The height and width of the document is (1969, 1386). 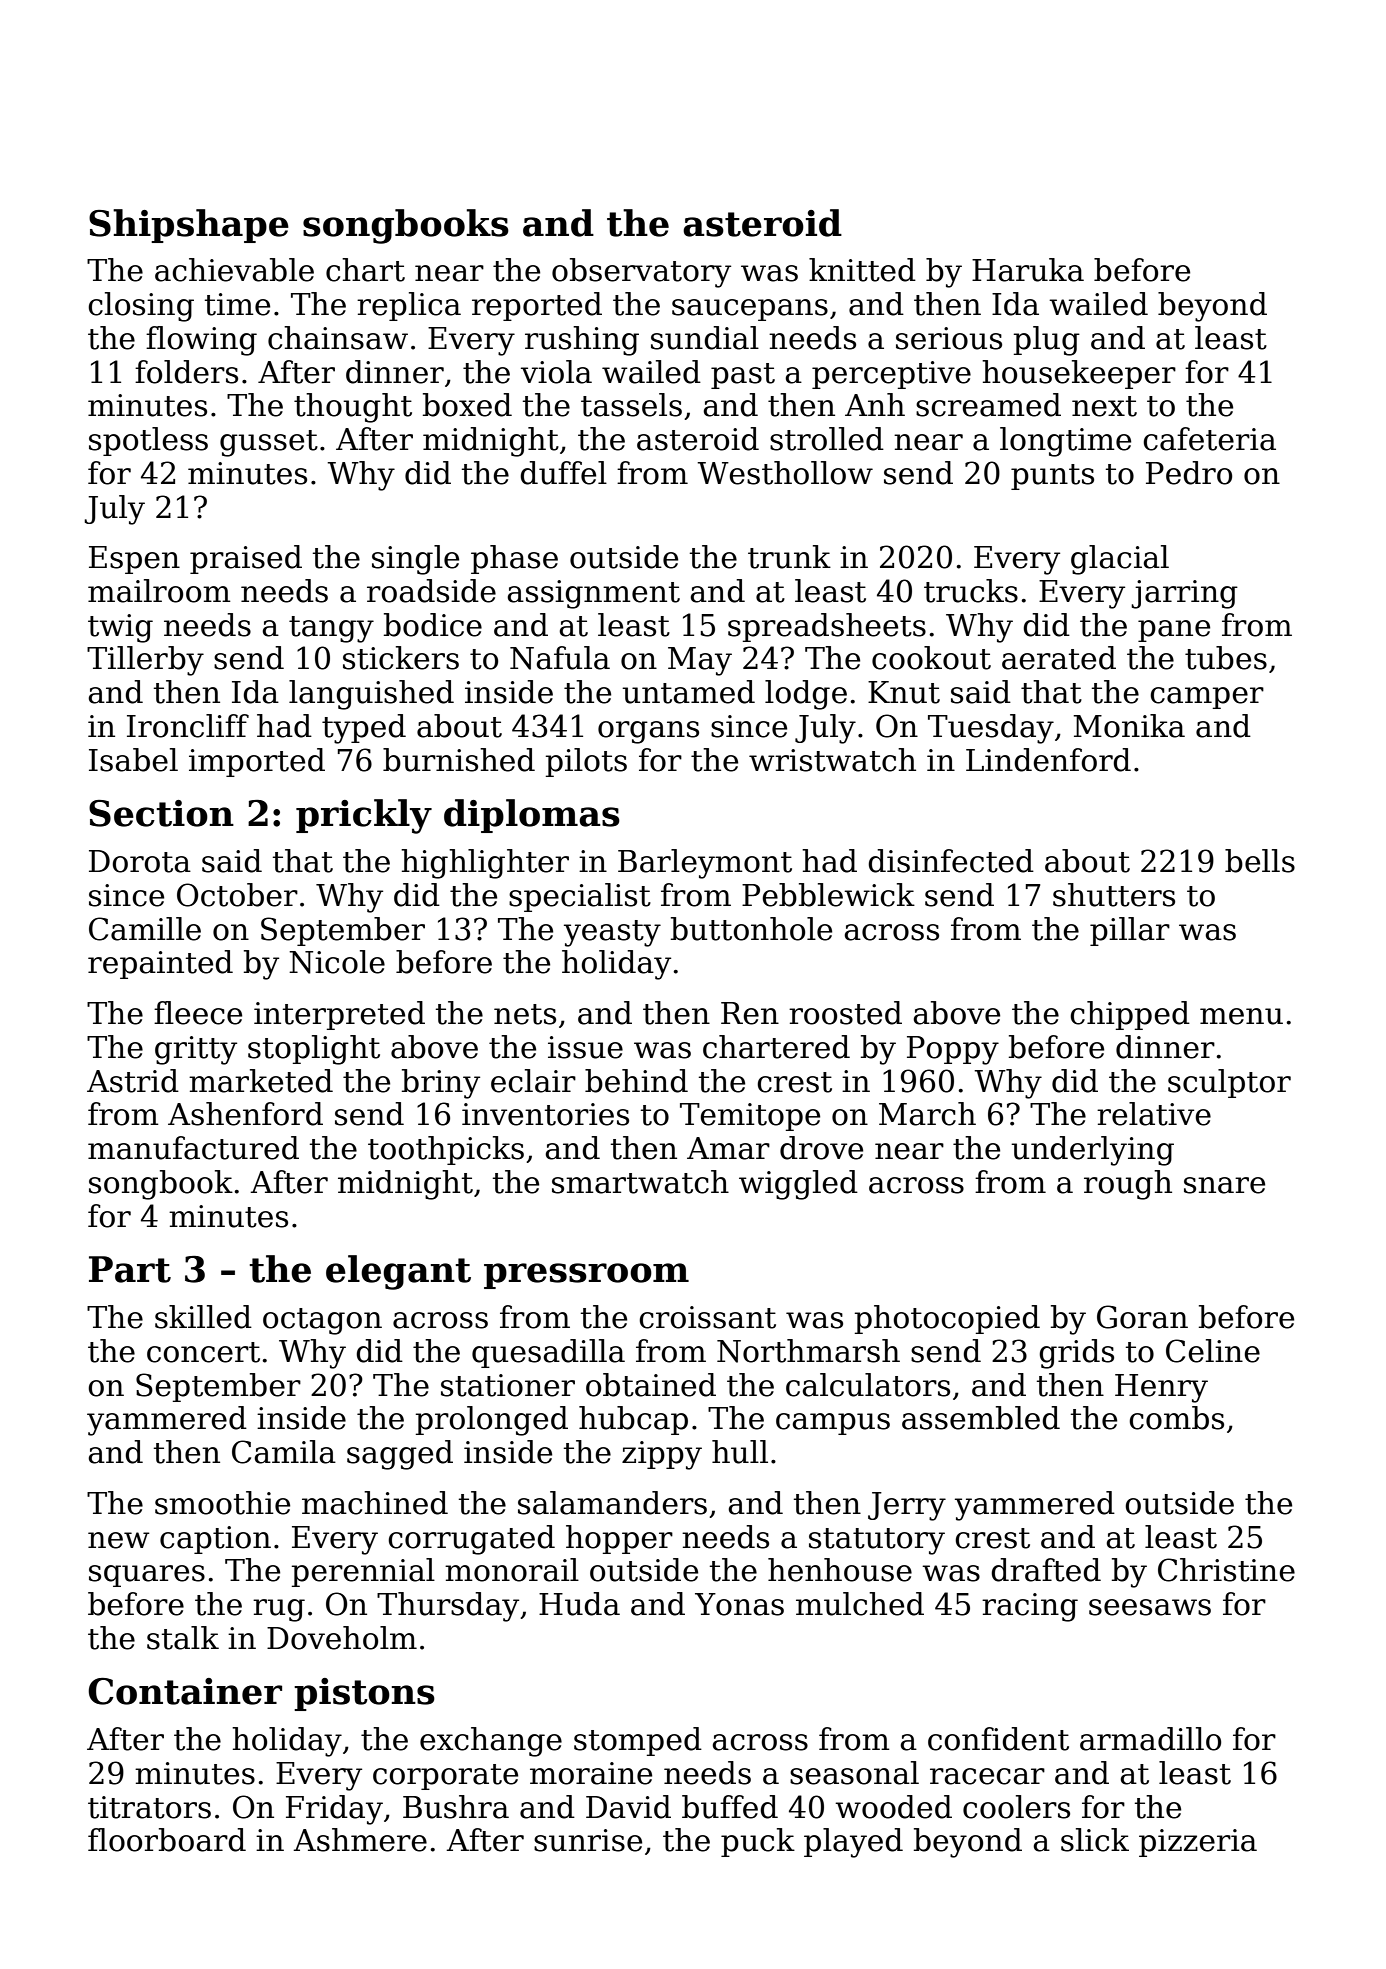 I want to click on snare, so click(x=1224, y=1185).
